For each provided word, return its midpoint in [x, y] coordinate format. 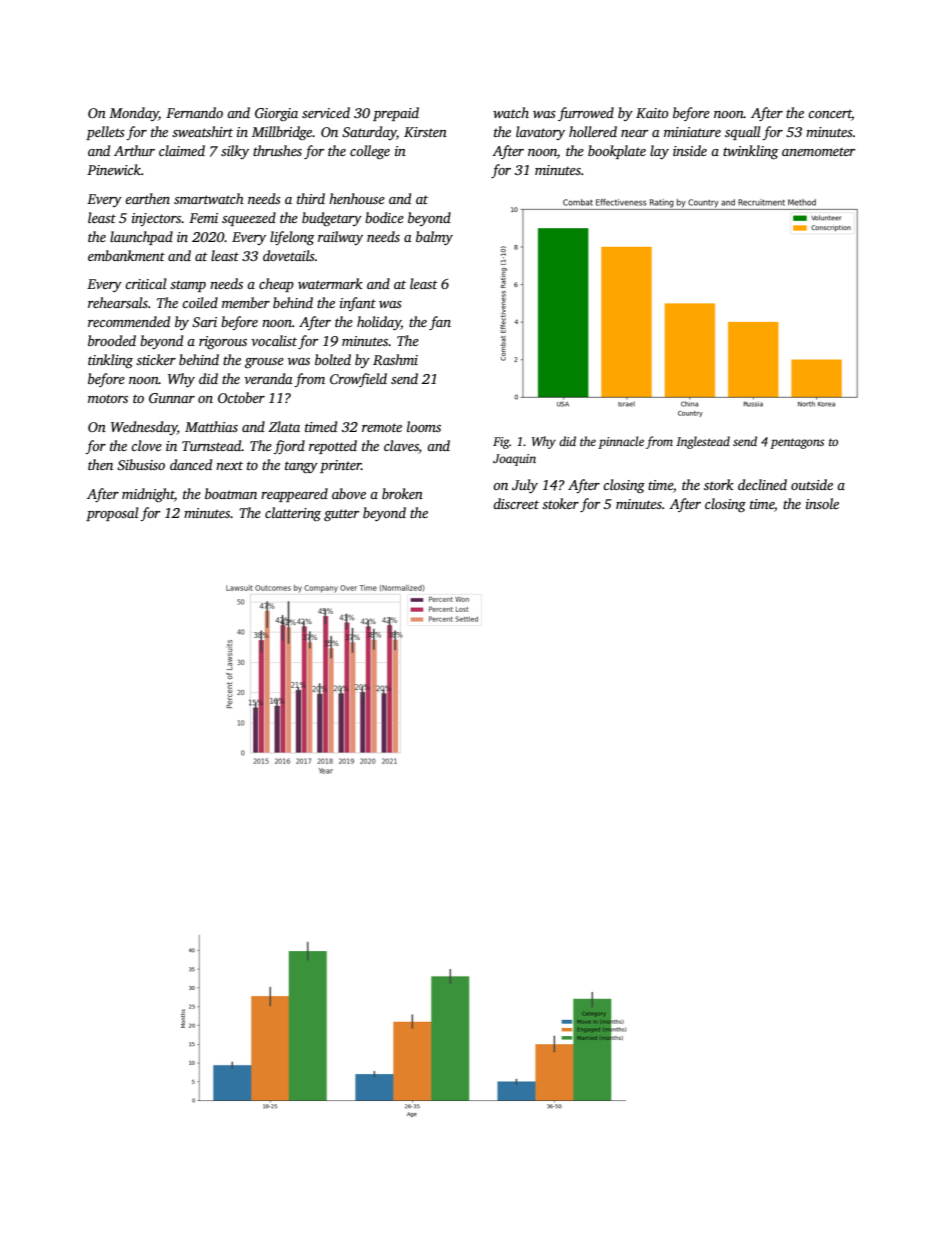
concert [830, 115]
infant [358, 304]
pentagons [797, 443]
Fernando [194, 112]
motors [108, 398]
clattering [293, 514]
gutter [341, 515]
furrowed [586, 114]
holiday [379, 323]
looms [424, 426]
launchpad [141, 238]
